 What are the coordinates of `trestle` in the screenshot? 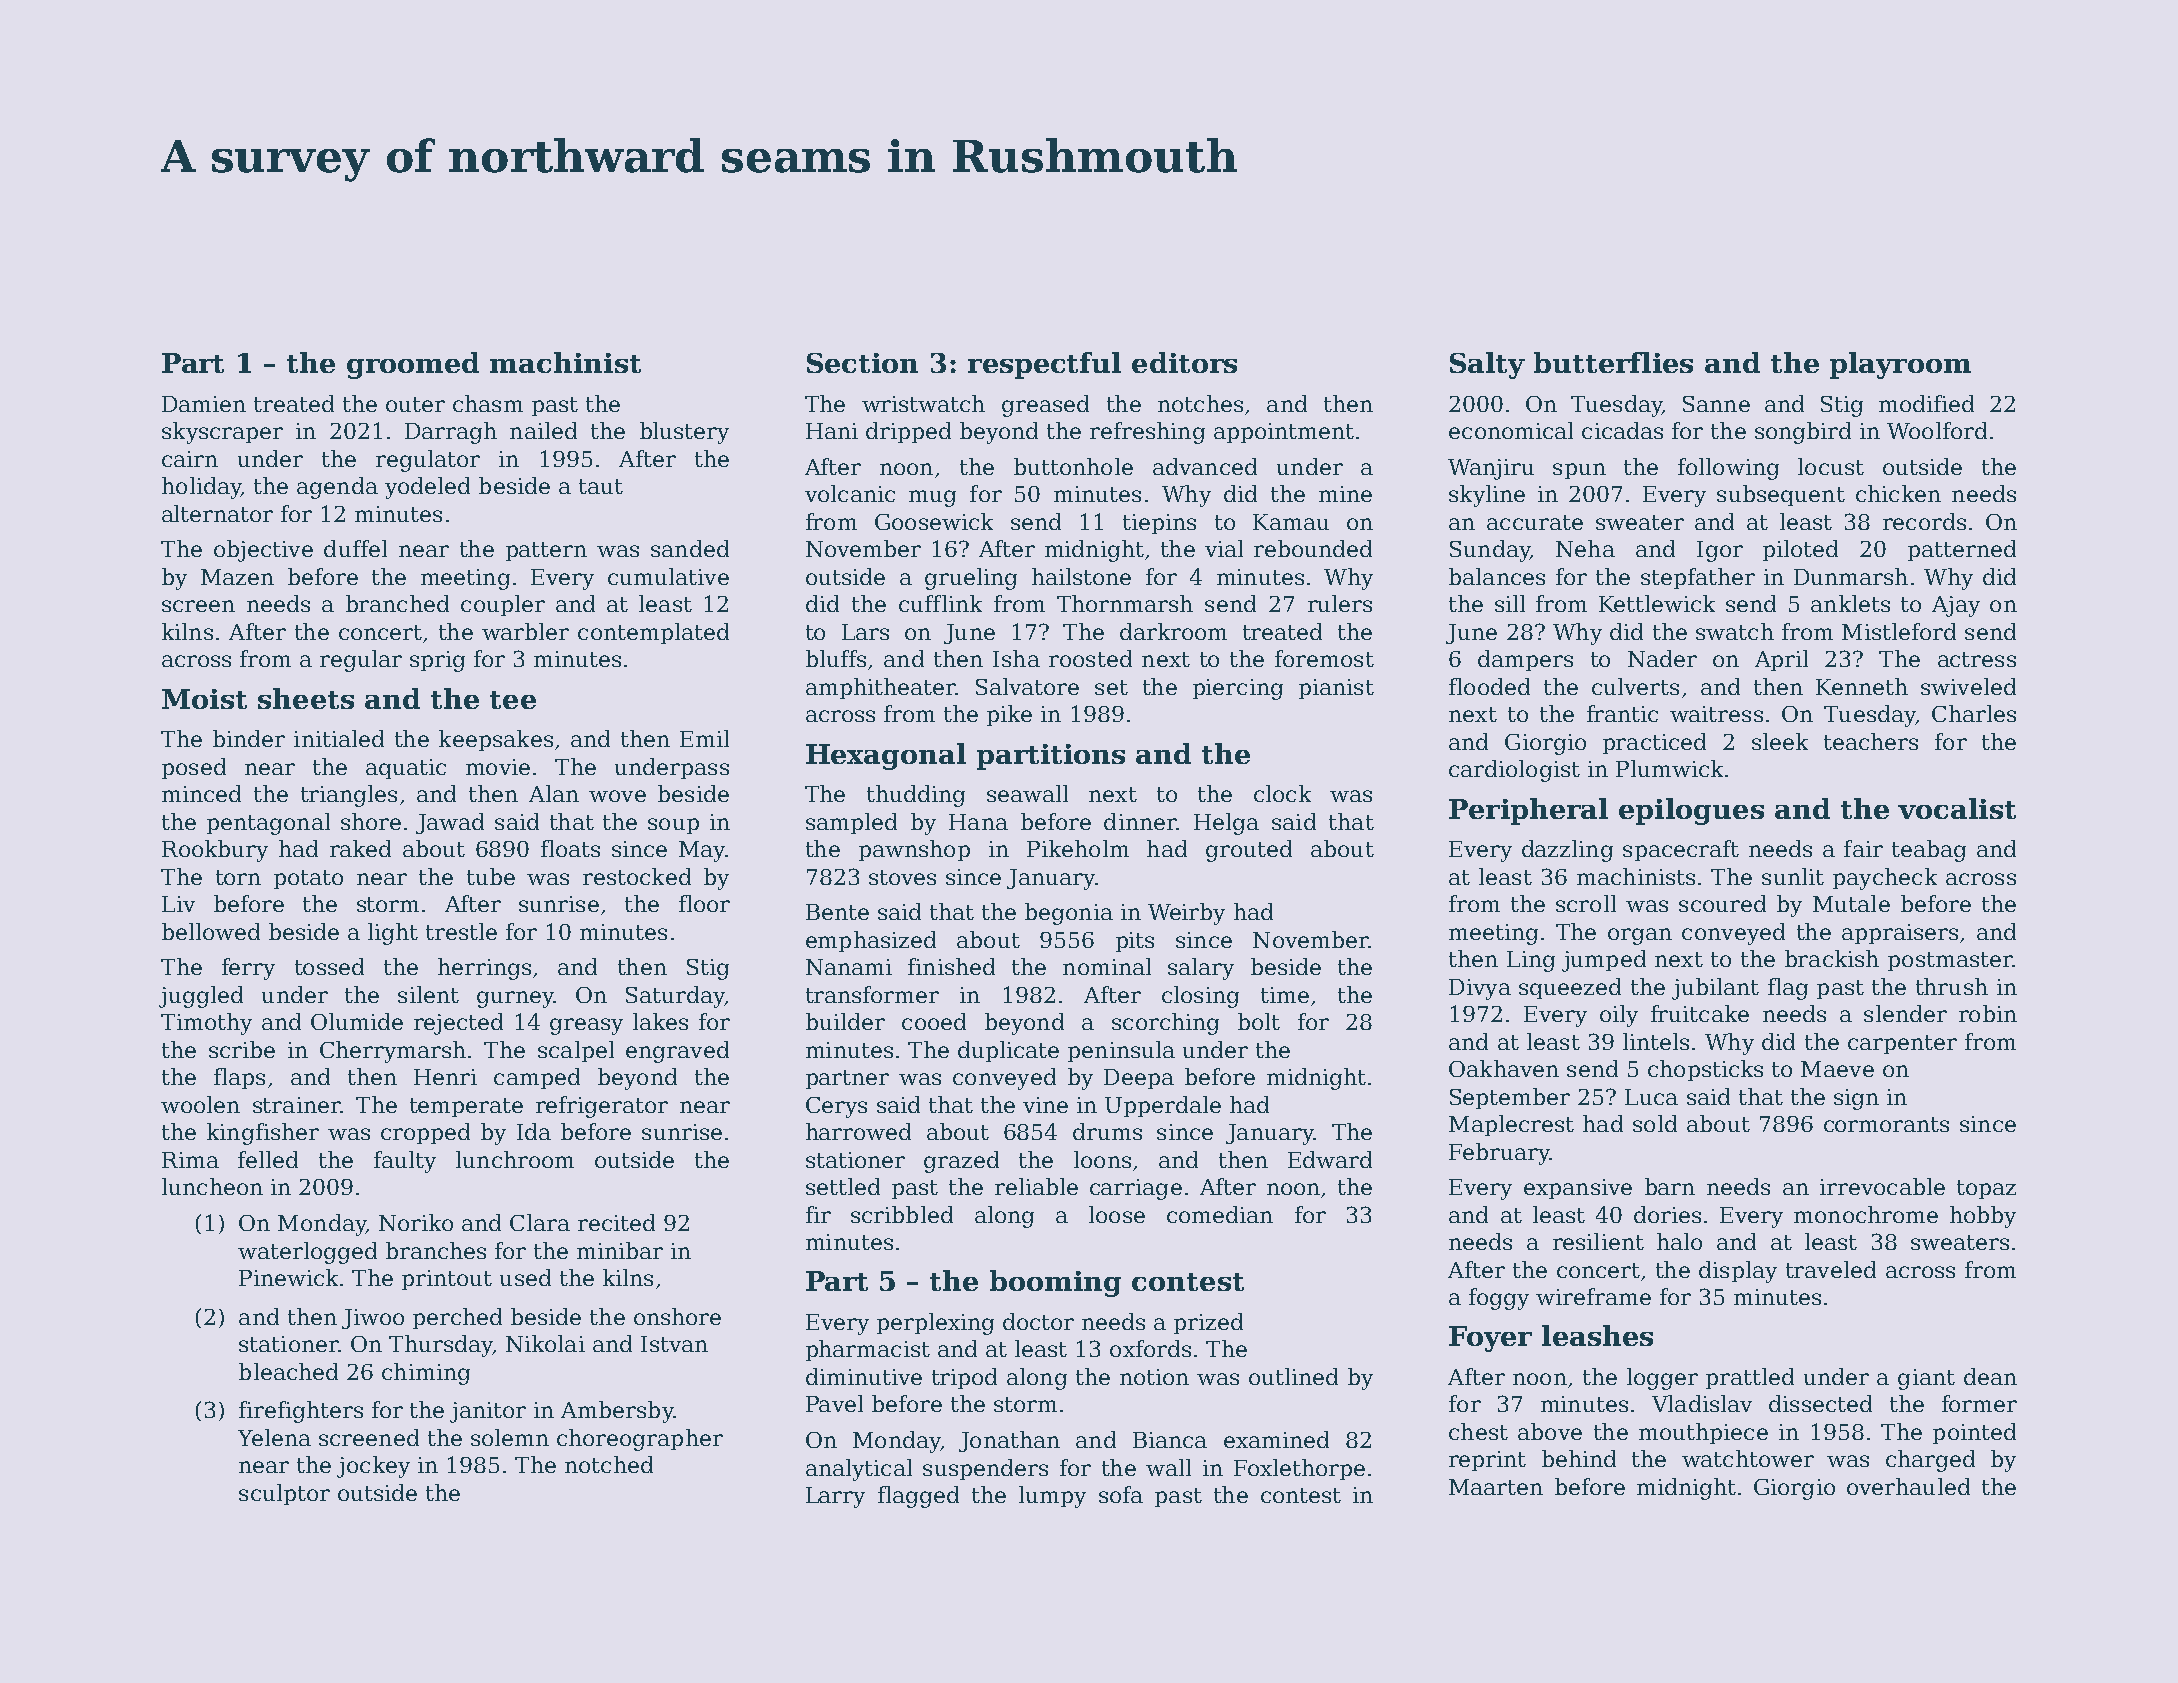 It's located at (461, 931).
